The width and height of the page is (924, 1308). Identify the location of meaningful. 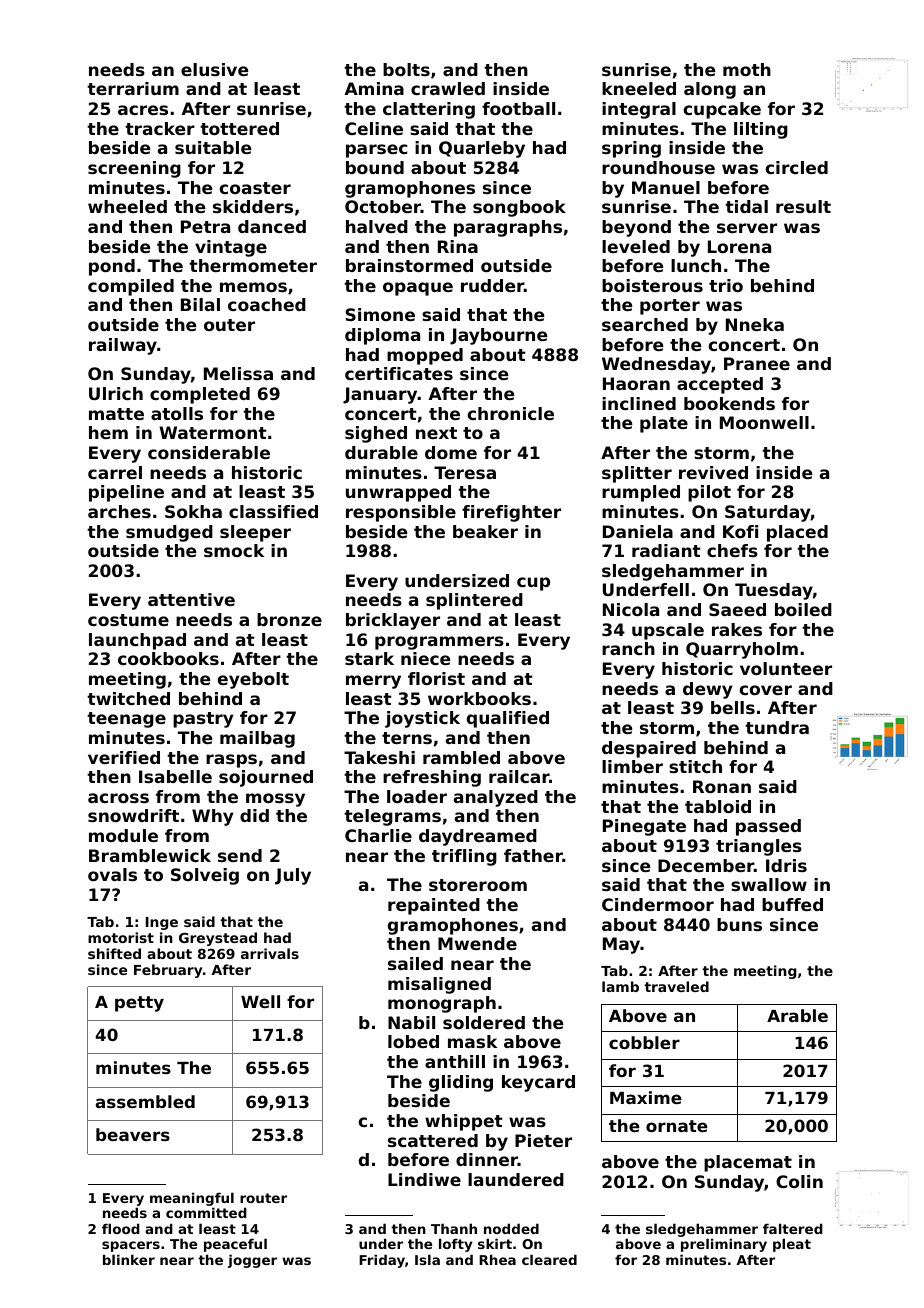
(192, 1199).
